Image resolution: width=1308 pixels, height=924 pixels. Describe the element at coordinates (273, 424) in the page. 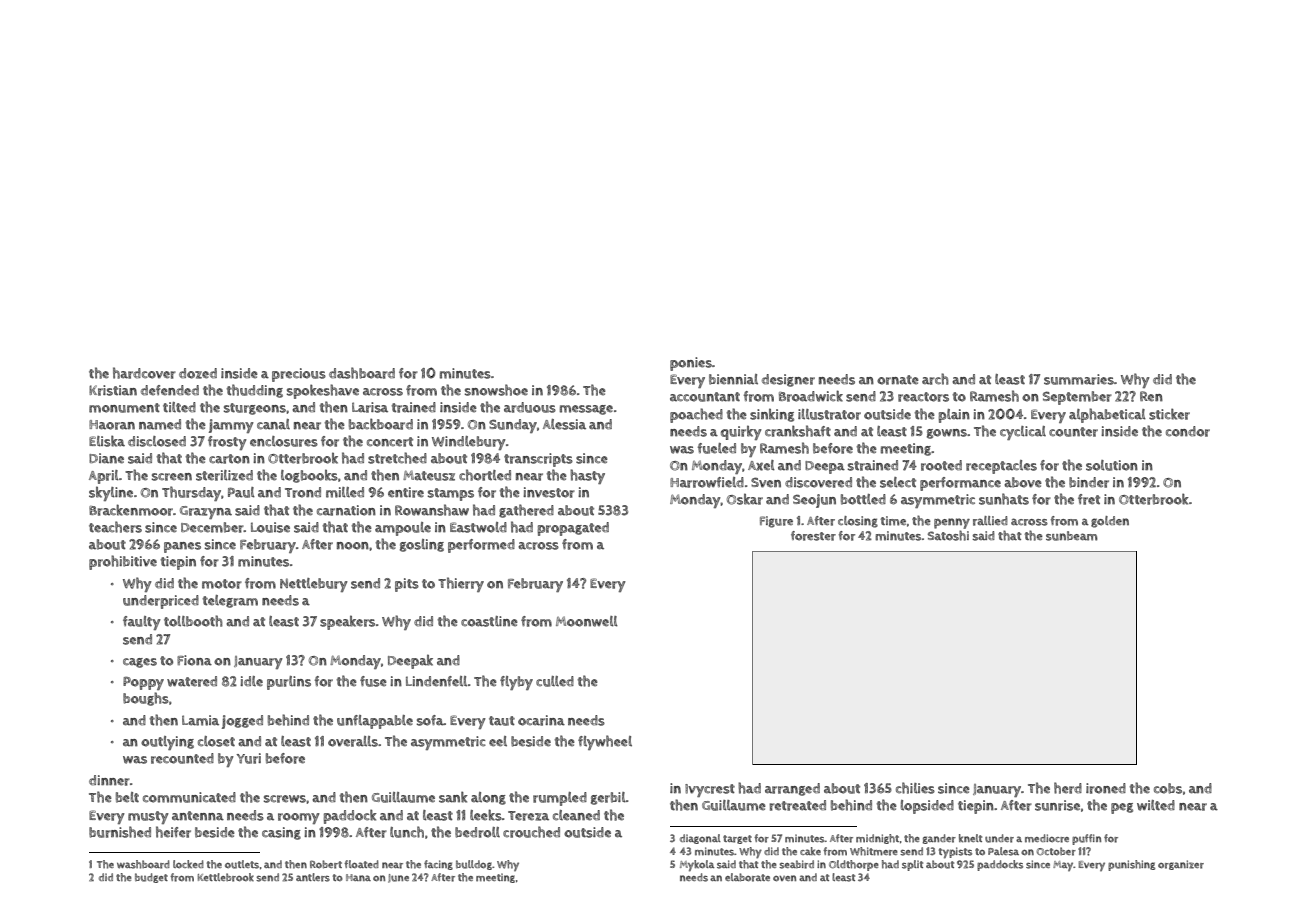

I see `canal` at that location.
